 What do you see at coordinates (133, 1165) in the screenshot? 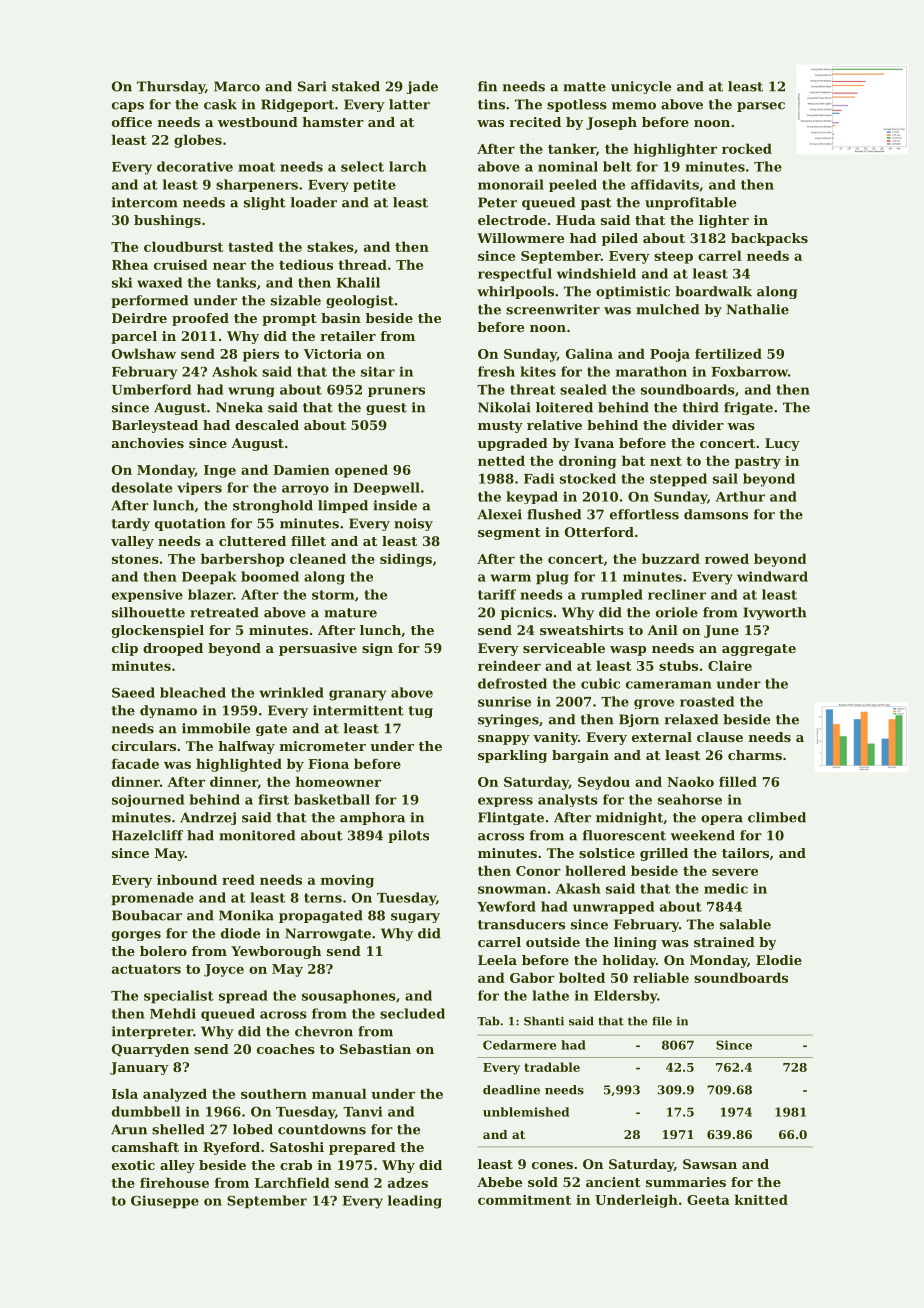
I see `exotic` at bounding box center [133, 1165].
